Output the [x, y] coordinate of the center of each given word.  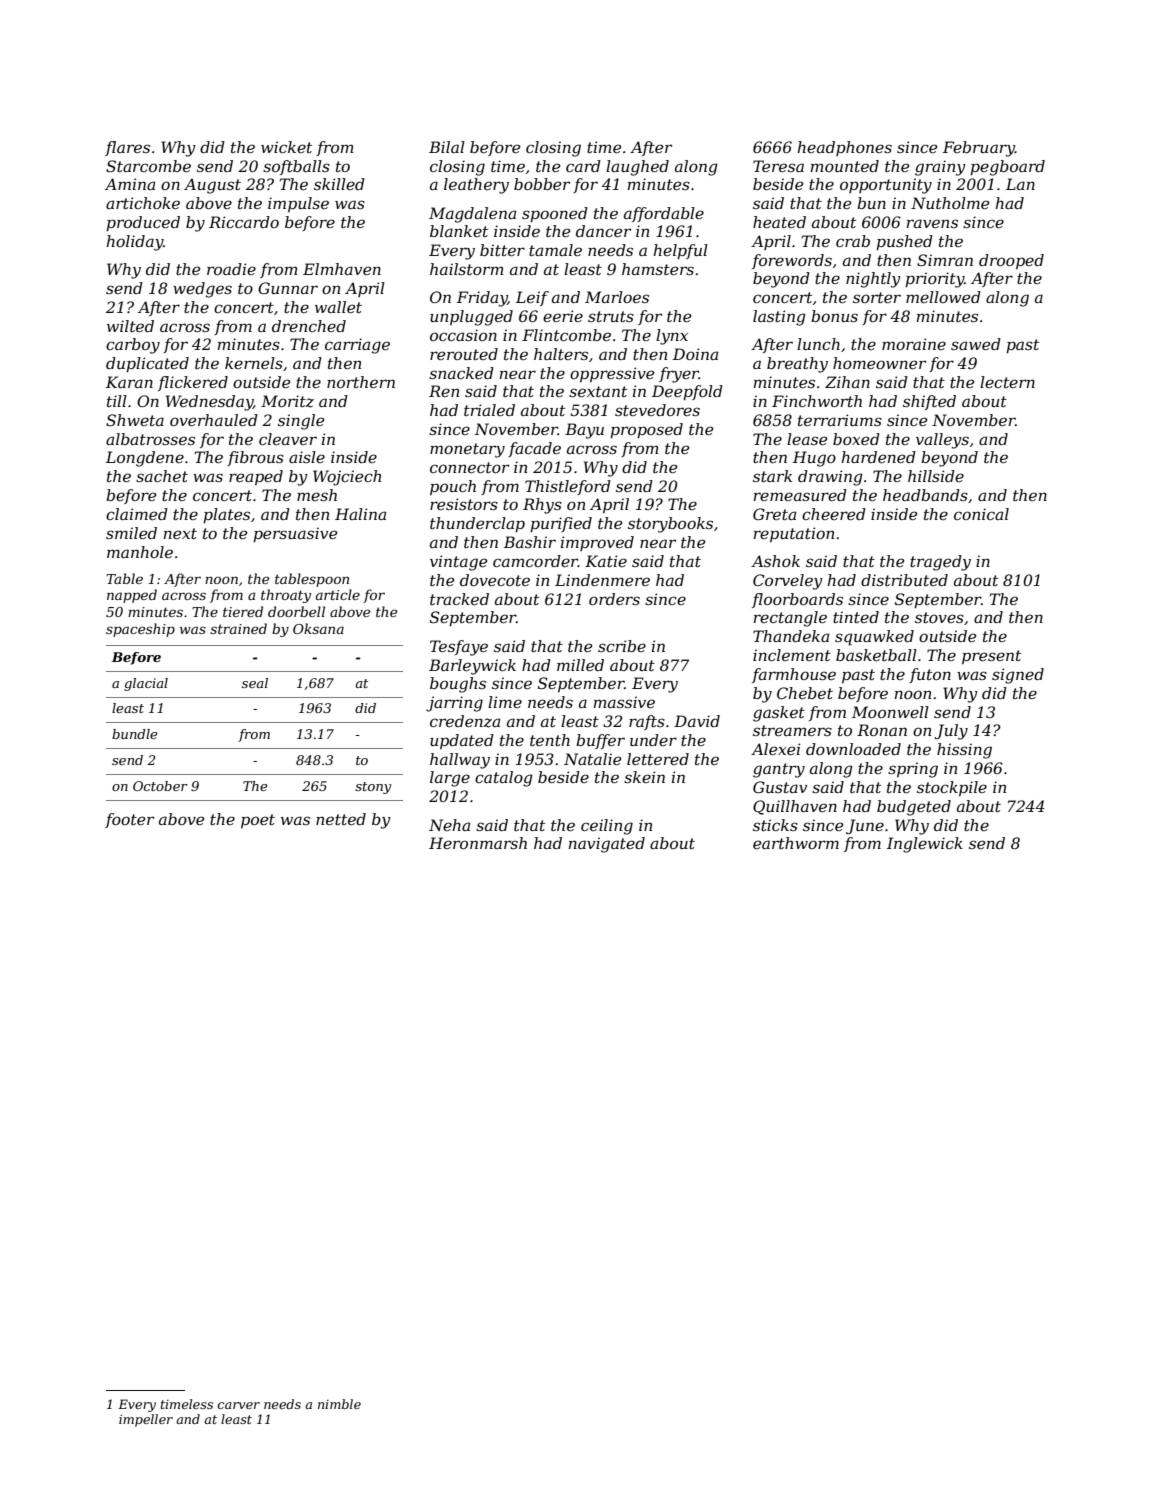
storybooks [670, 525]
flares [127, 148]
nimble [339, 1404]
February [979, 149]
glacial [146, 684]
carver [239, 1405]
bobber [542, 184]
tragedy [940, 563]
